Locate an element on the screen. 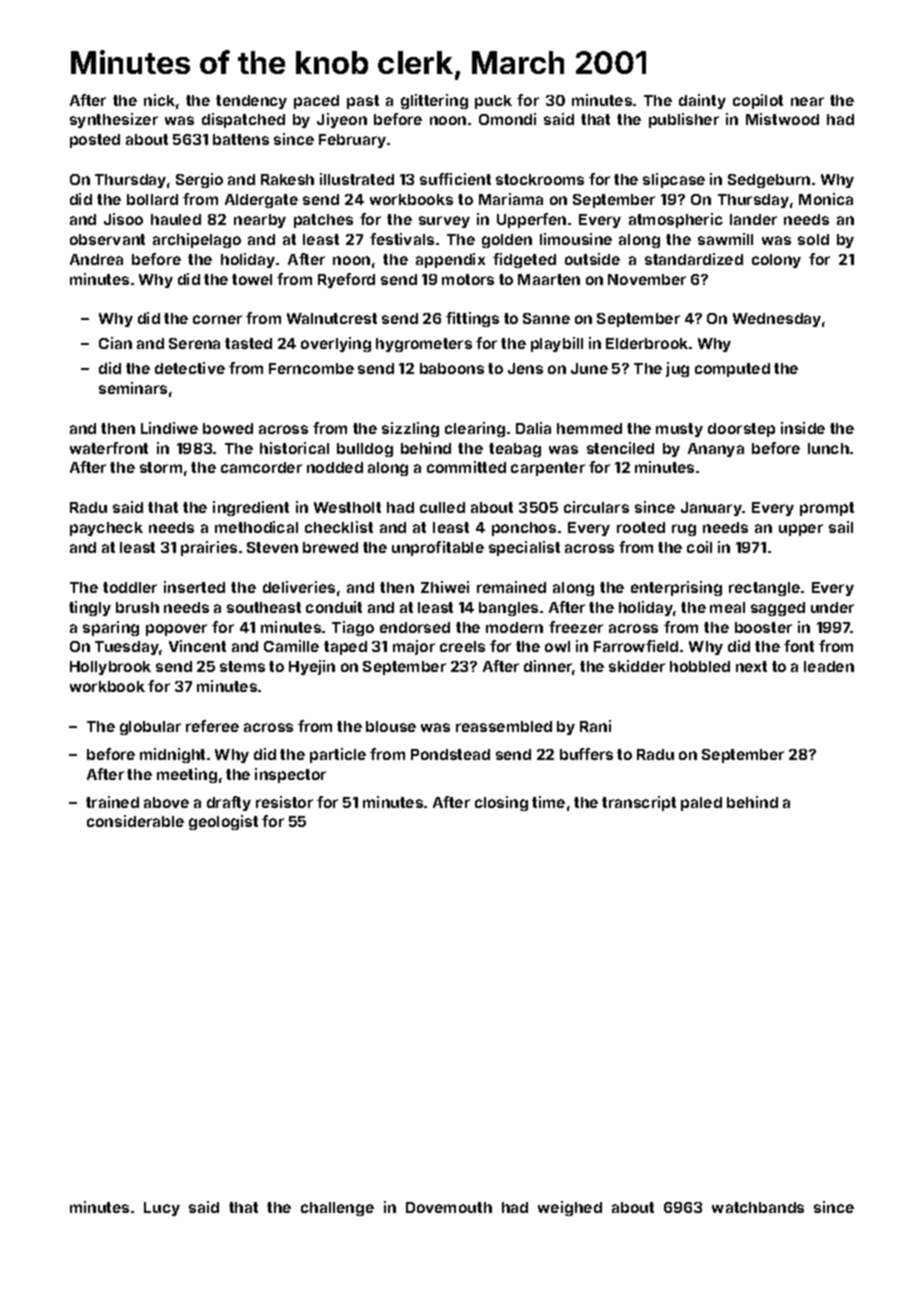 The width and height of the screenshot is (924, 1308). time is located at coordinates (548, 802).
